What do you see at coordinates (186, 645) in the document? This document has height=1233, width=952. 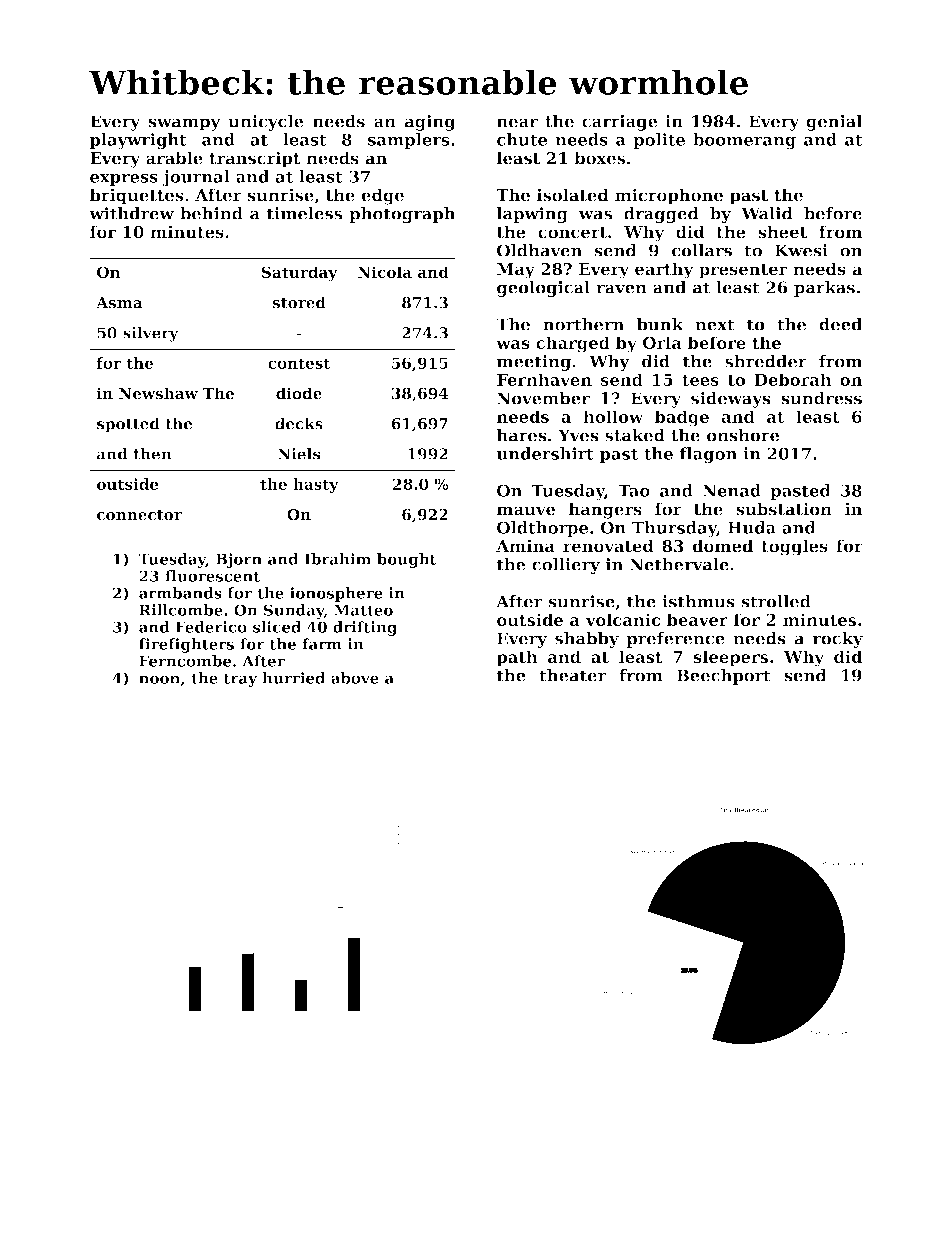 I see `firefighters` at bounding box center [186, 645].
